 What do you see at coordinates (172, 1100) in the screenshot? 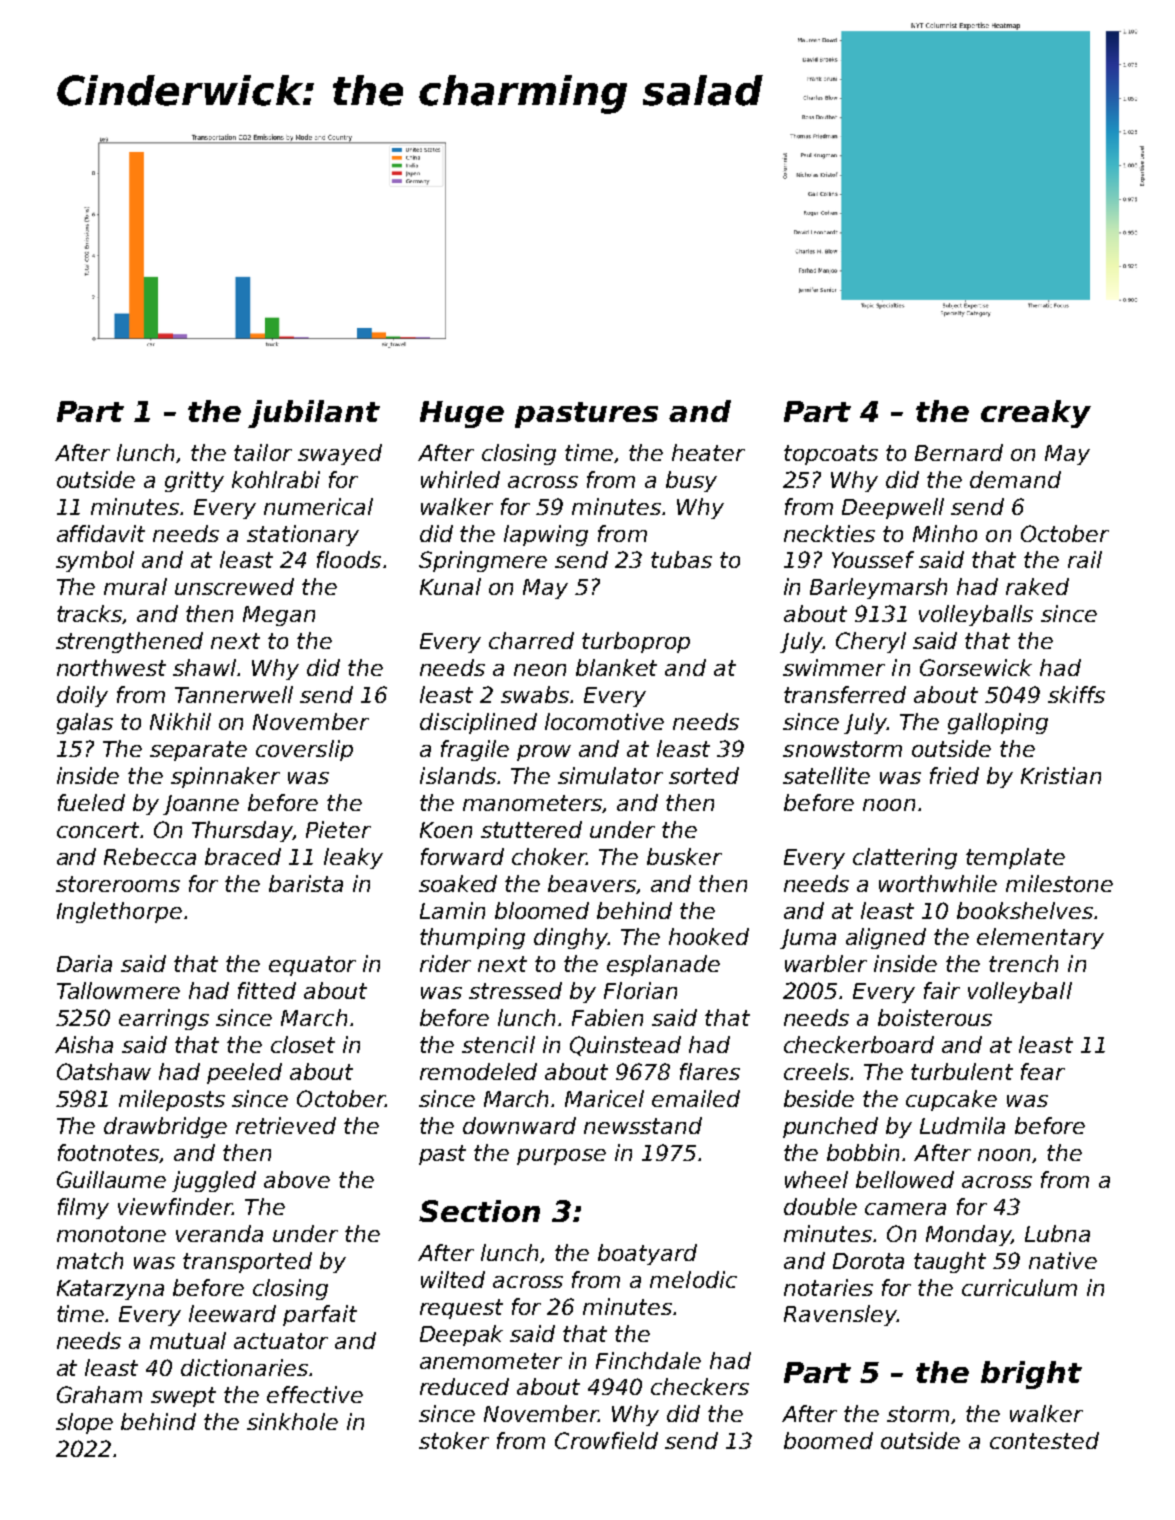
I see `mileposts` at bounding box center [172, 1100].
